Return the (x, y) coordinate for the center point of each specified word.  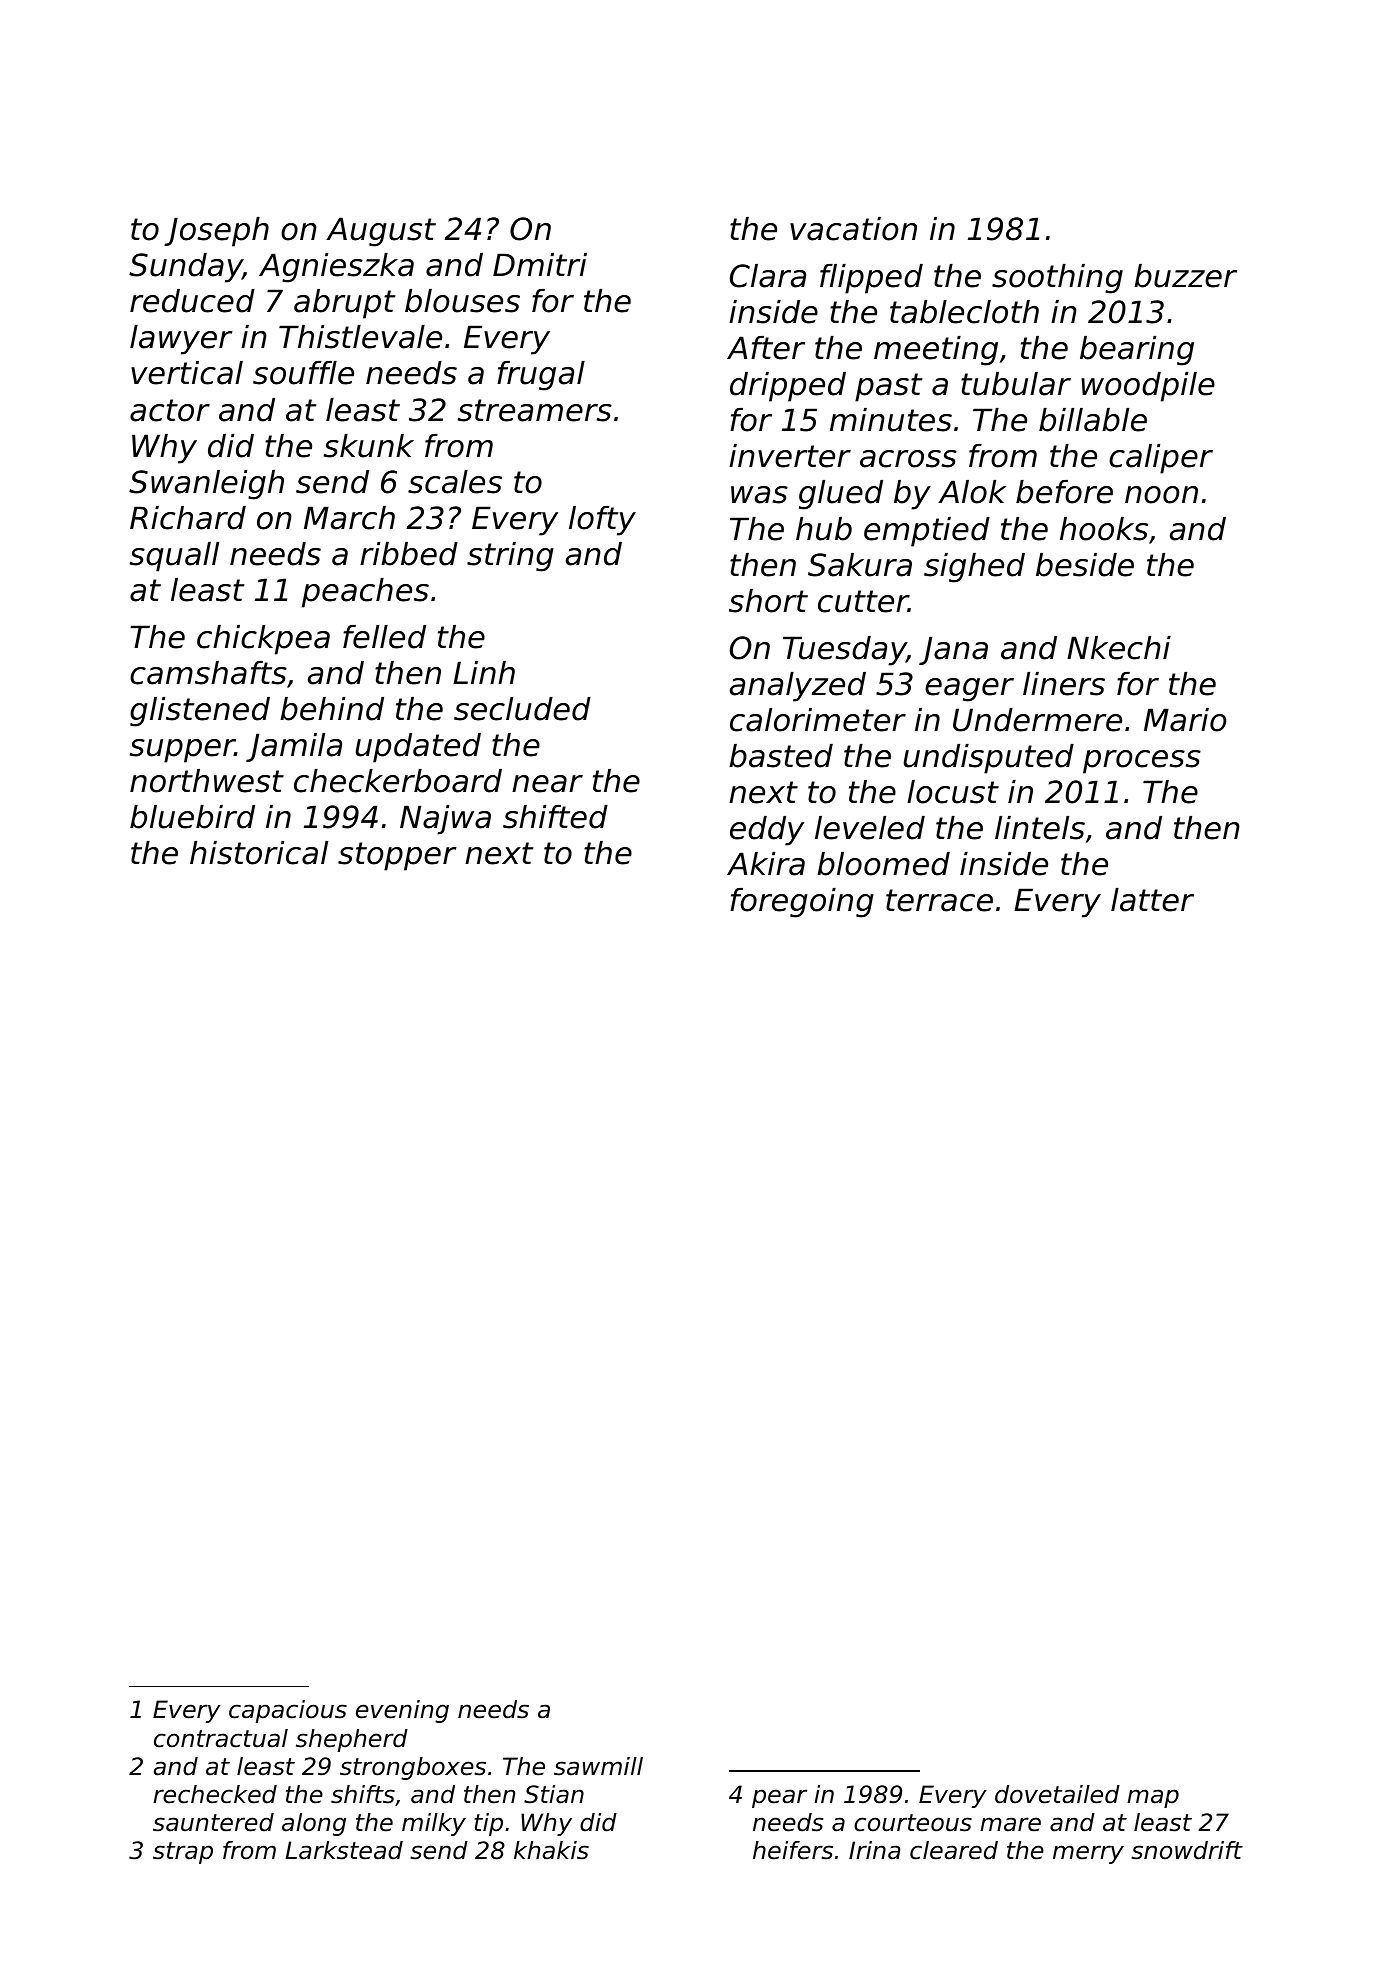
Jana (953, 650)
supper (182, 751)
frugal (541, 376)
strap (183, 1853)
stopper (397, 856)
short (768, 601)
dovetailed (1057, 1794)
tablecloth (964, 312)
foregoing (802, 903)
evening (402, 1711)
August (381, 232)
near (547, 784)
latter (1152, 900)
